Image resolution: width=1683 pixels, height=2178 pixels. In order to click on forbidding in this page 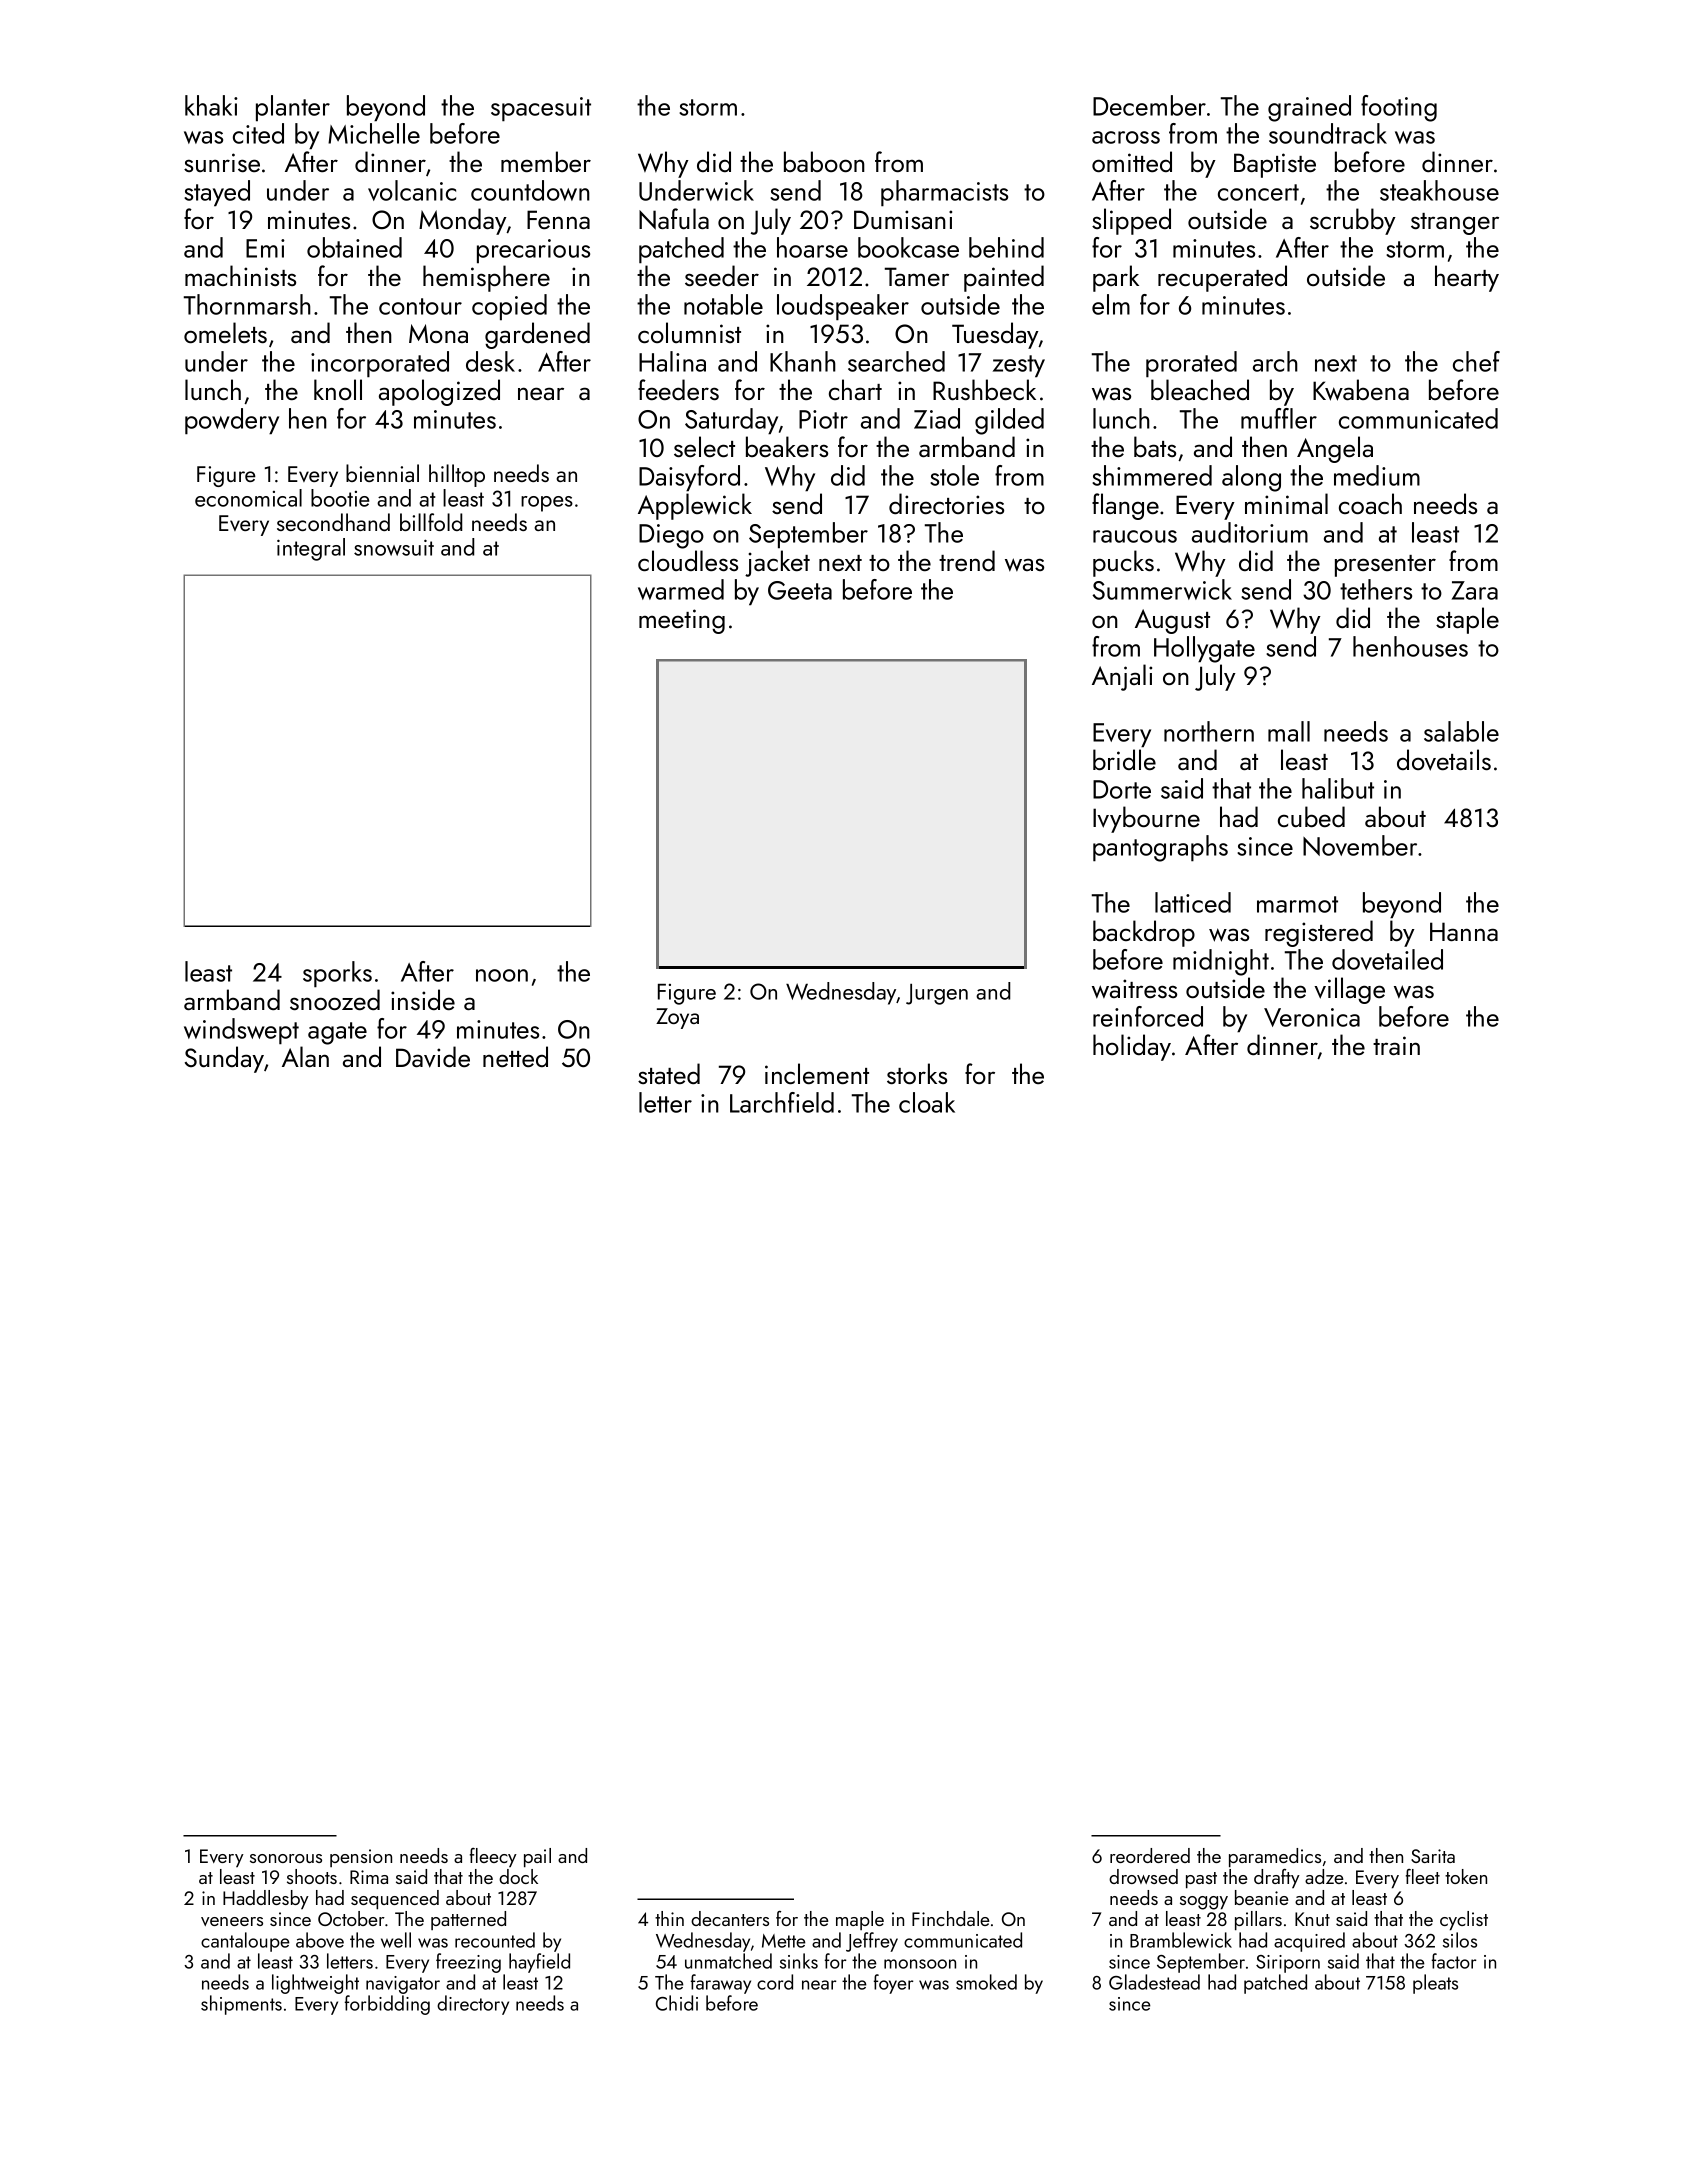, I will do `click(387, 2005)`.
